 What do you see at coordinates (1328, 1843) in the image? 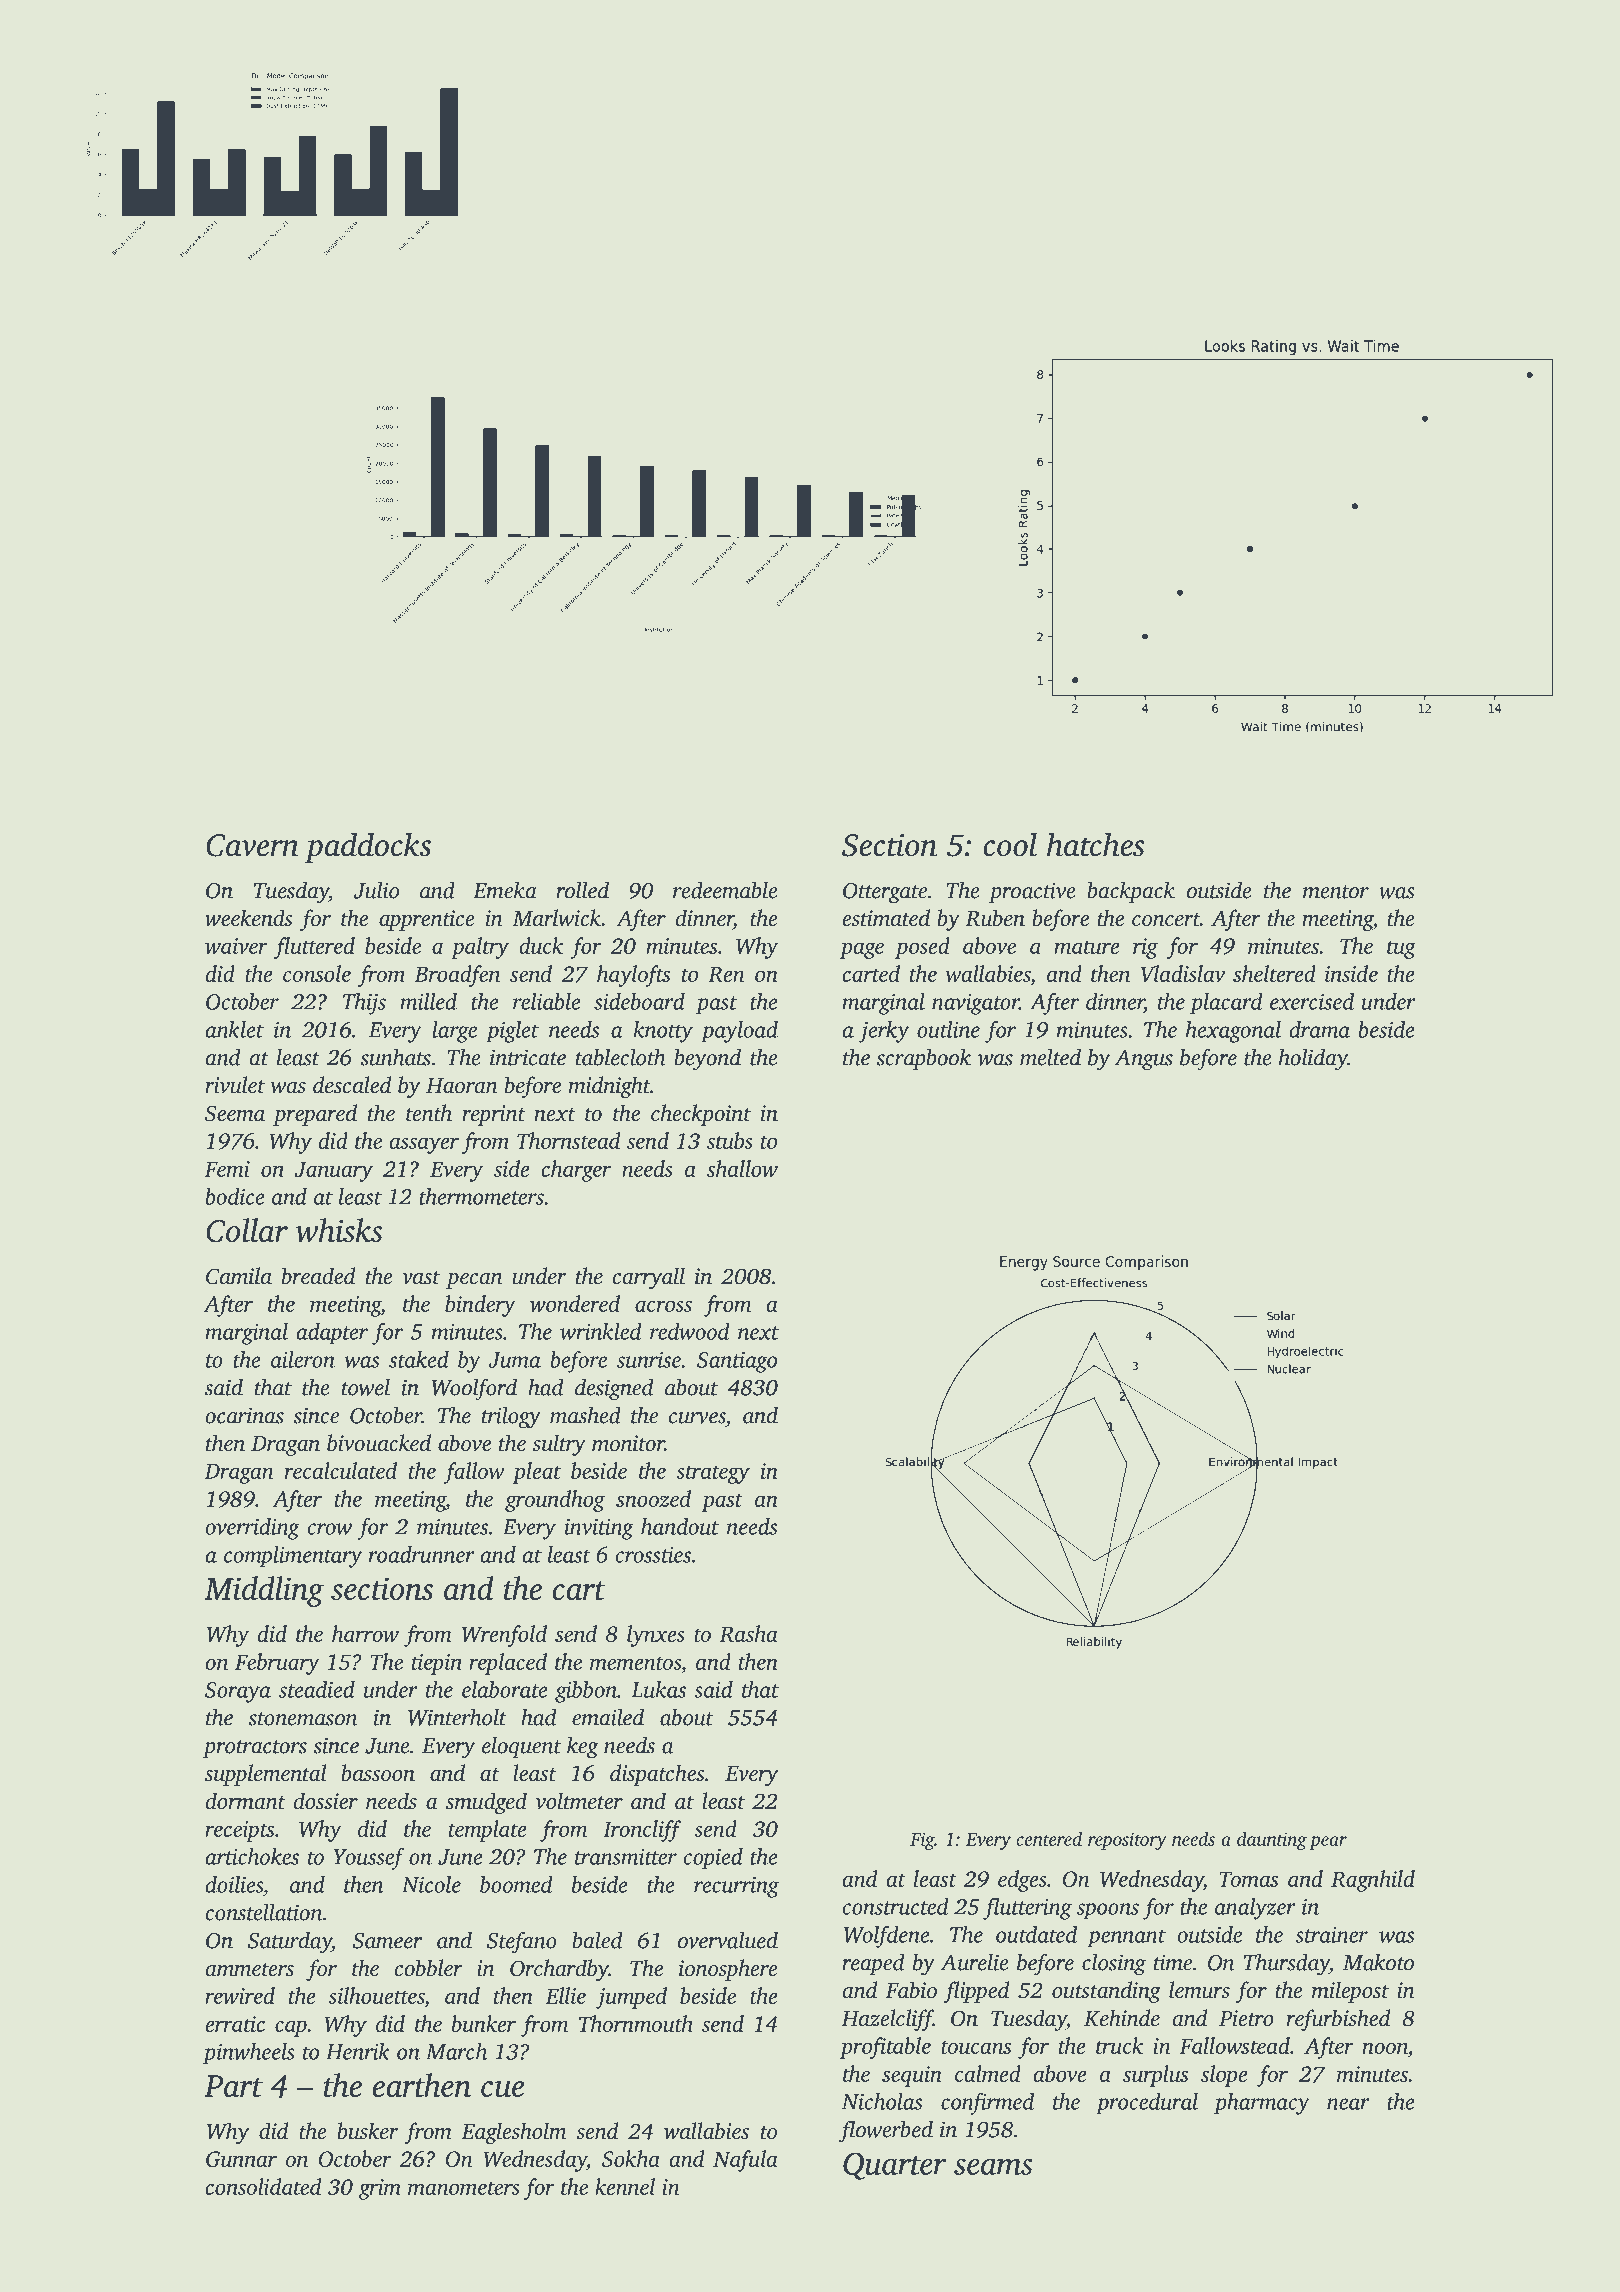
I see `pear` at bounding box center [1328, 1843].
